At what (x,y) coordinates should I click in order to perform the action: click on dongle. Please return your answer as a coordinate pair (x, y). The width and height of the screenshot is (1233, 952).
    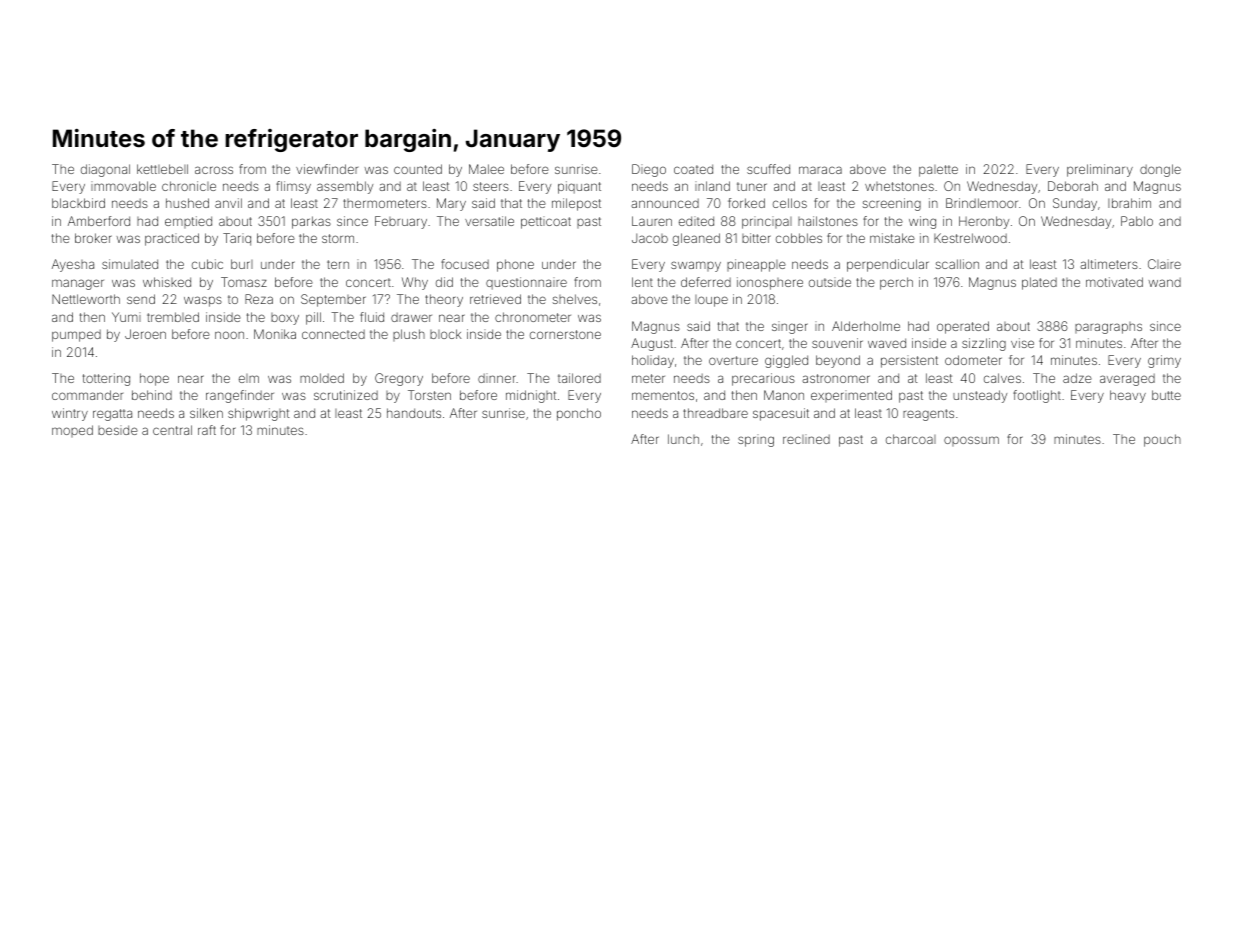
    Looking at the image, I should click on (1160, 170).
